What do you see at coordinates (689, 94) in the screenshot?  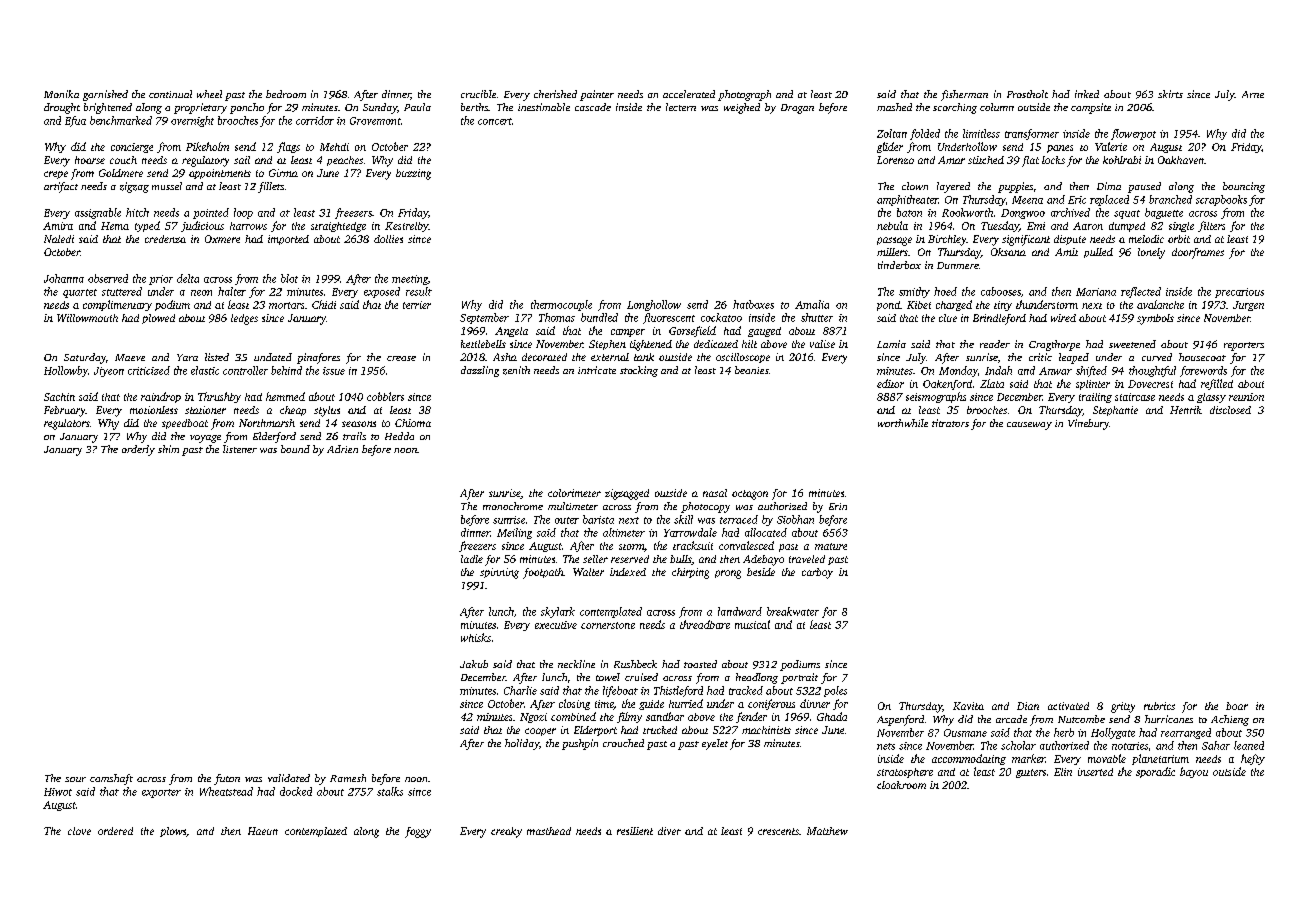 I see `accelerated` at bounding box center [689, 94].
